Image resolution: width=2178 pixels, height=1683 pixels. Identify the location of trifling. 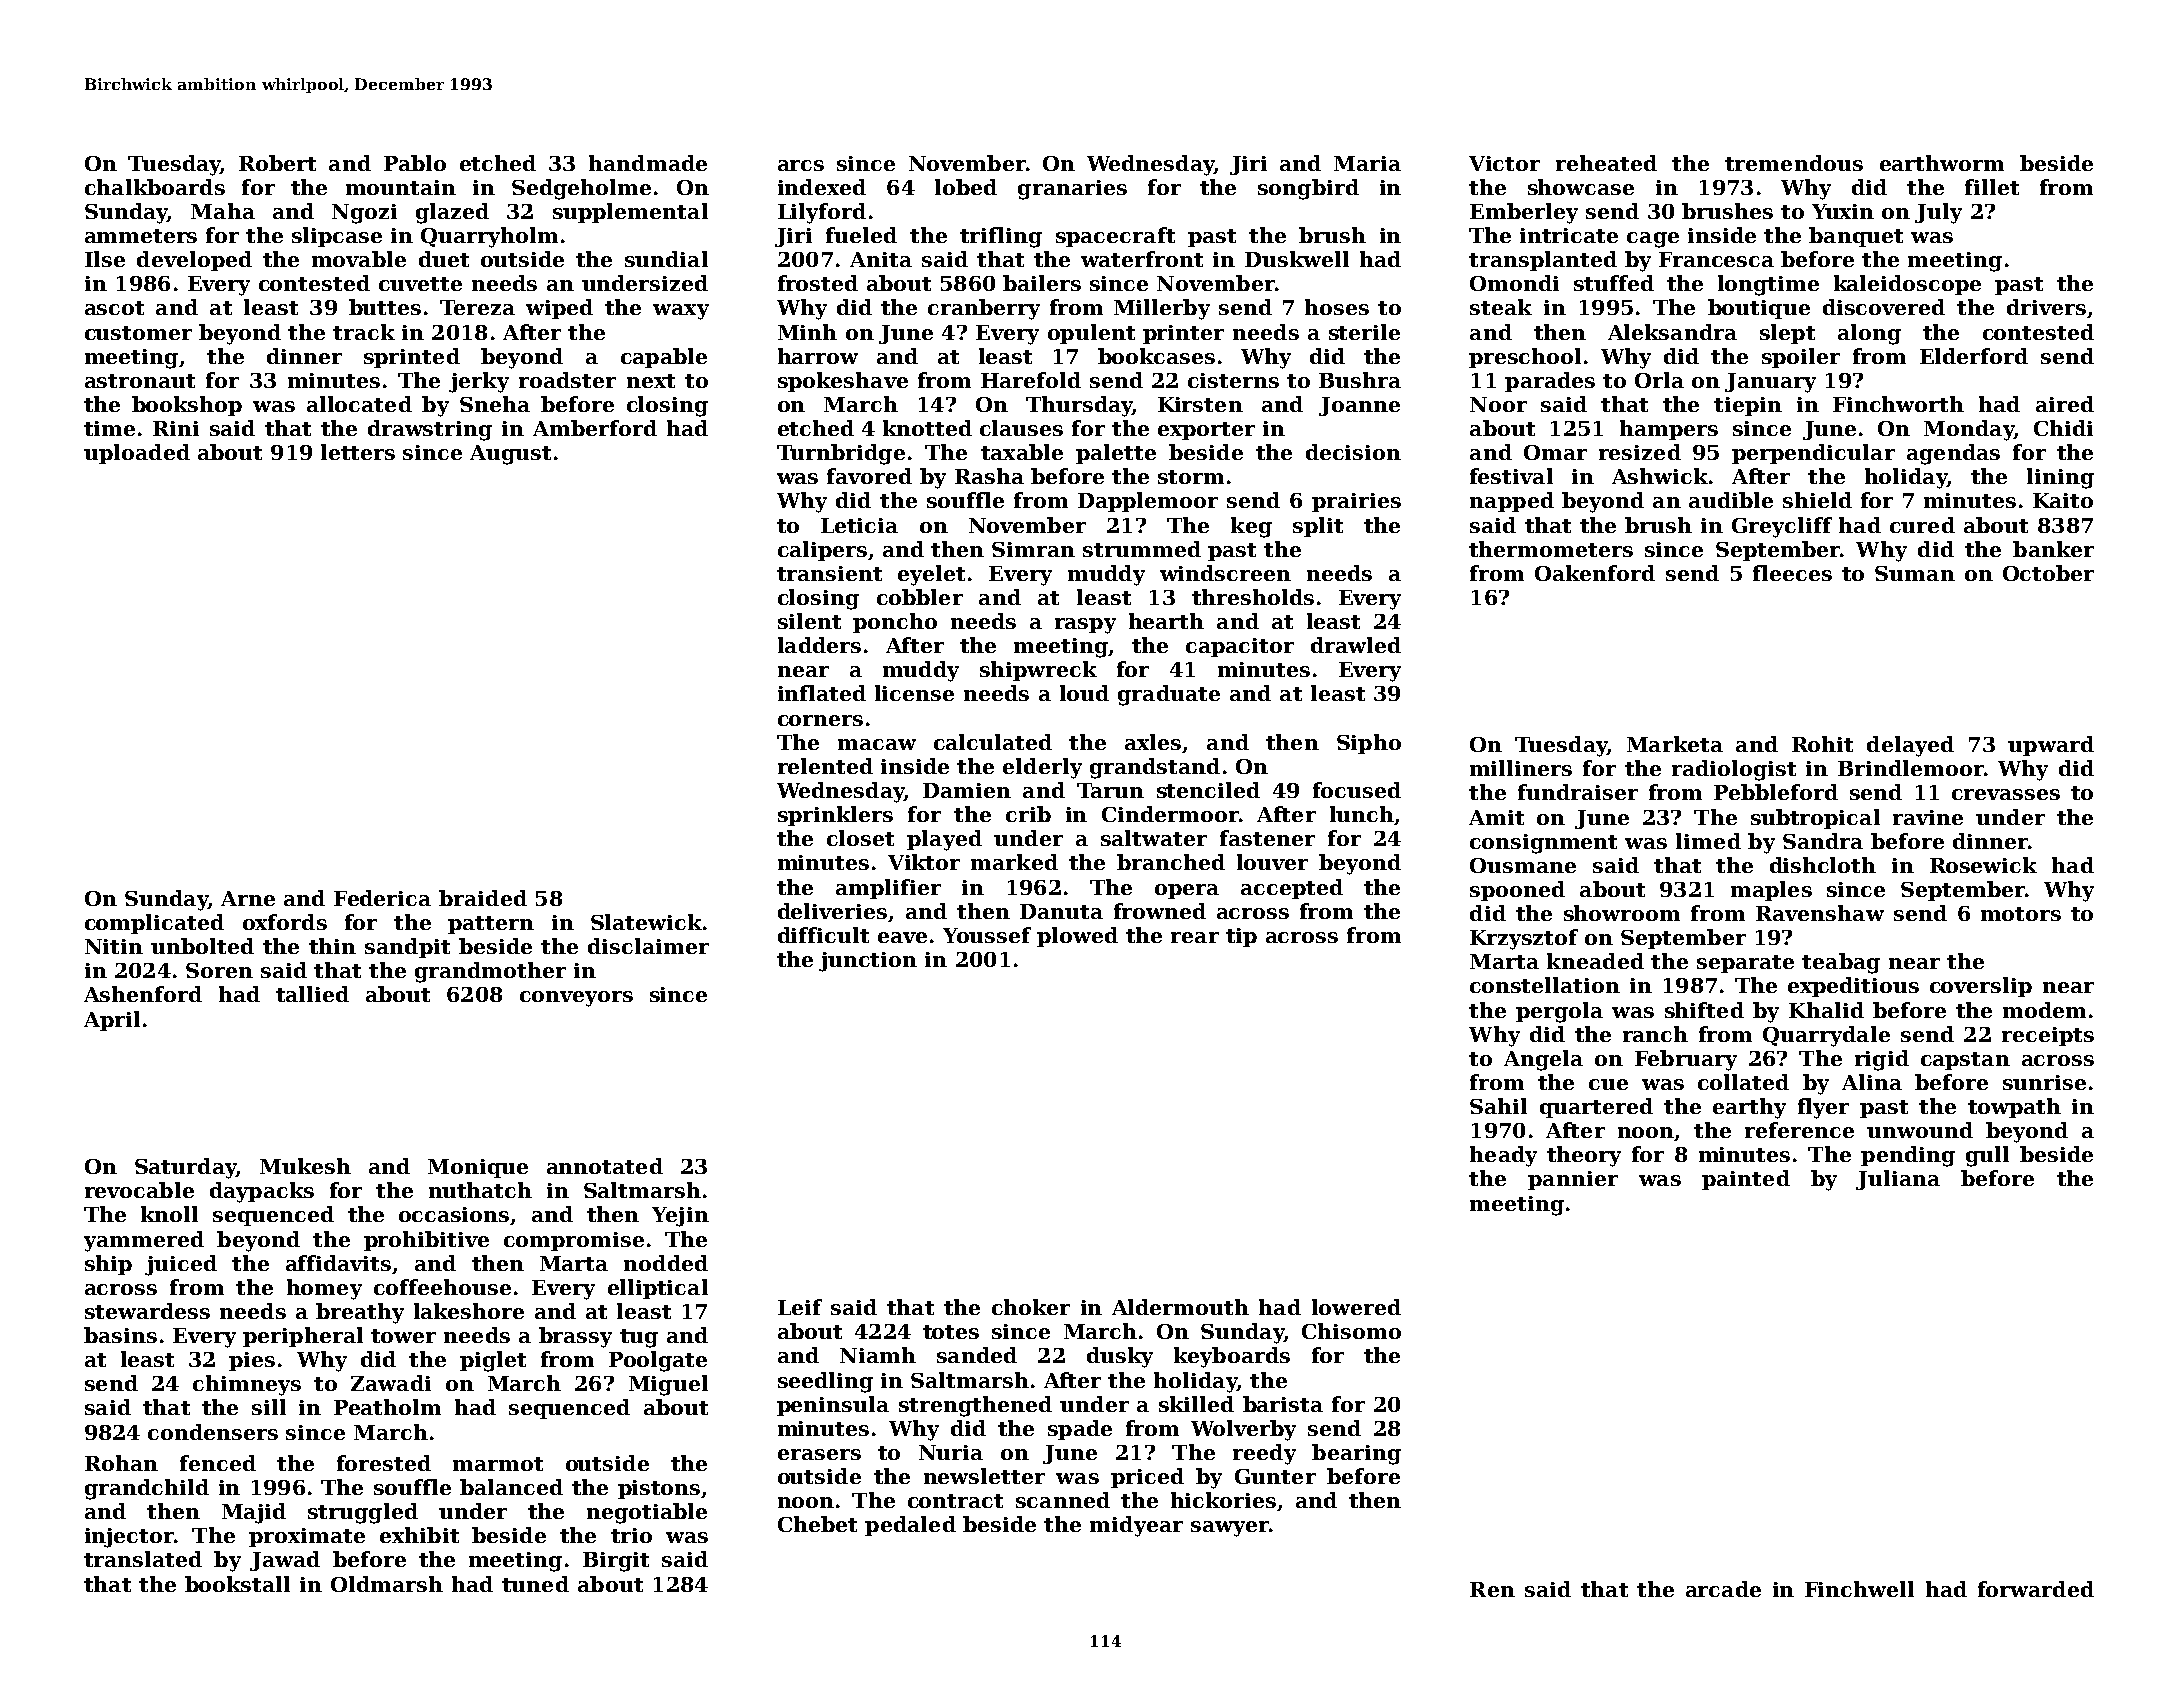
(1001, 237).
